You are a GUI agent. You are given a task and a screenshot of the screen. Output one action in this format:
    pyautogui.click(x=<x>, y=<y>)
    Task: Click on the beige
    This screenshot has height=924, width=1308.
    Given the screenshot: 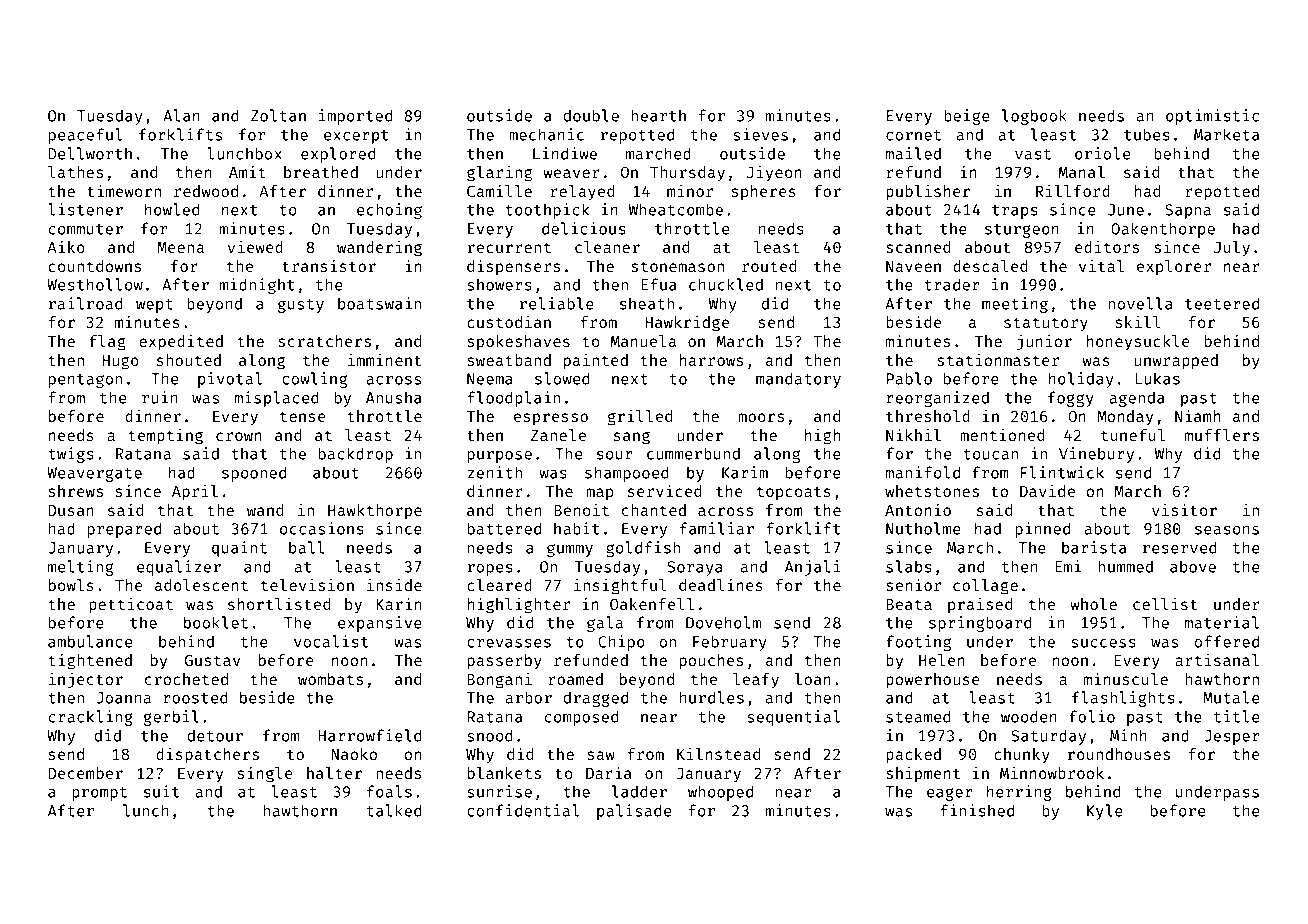 What is the action you would take?
    pyautogui.click(x=967, y=117)
